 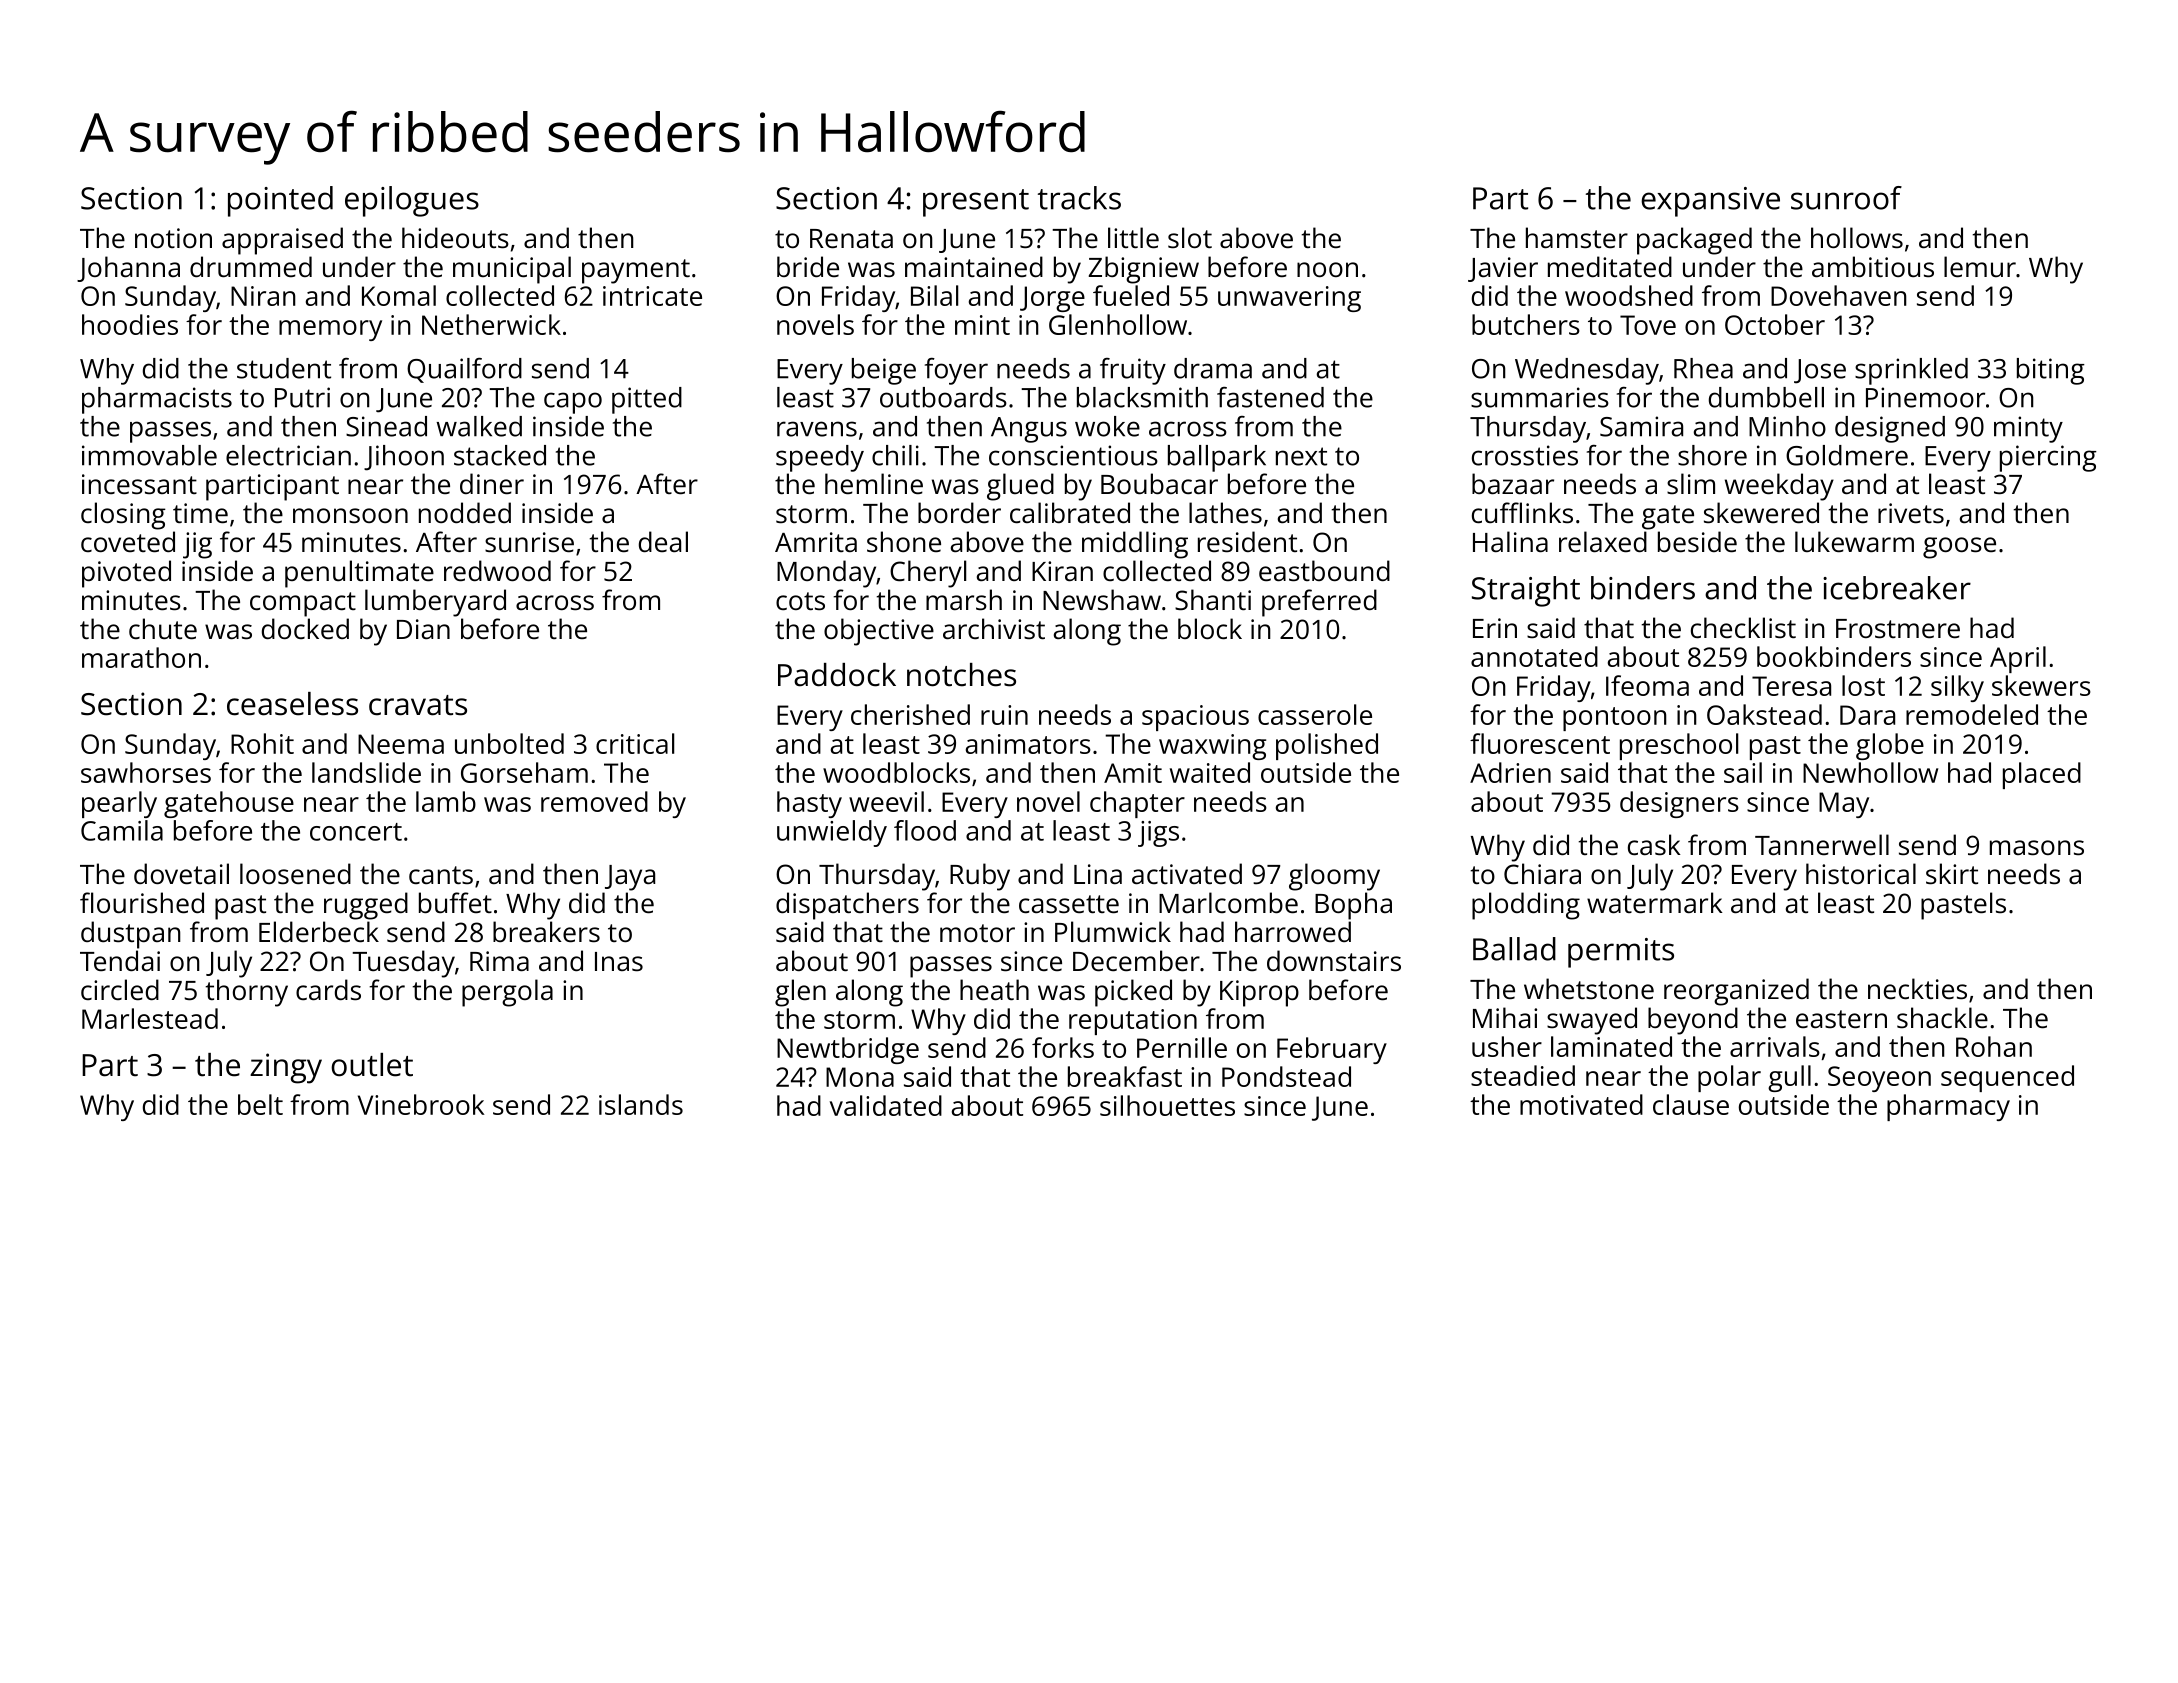 What do you see at coordinates (1334, 877) in the screenshot?
I see `gloomy` at bounding box center [1334, 877].
